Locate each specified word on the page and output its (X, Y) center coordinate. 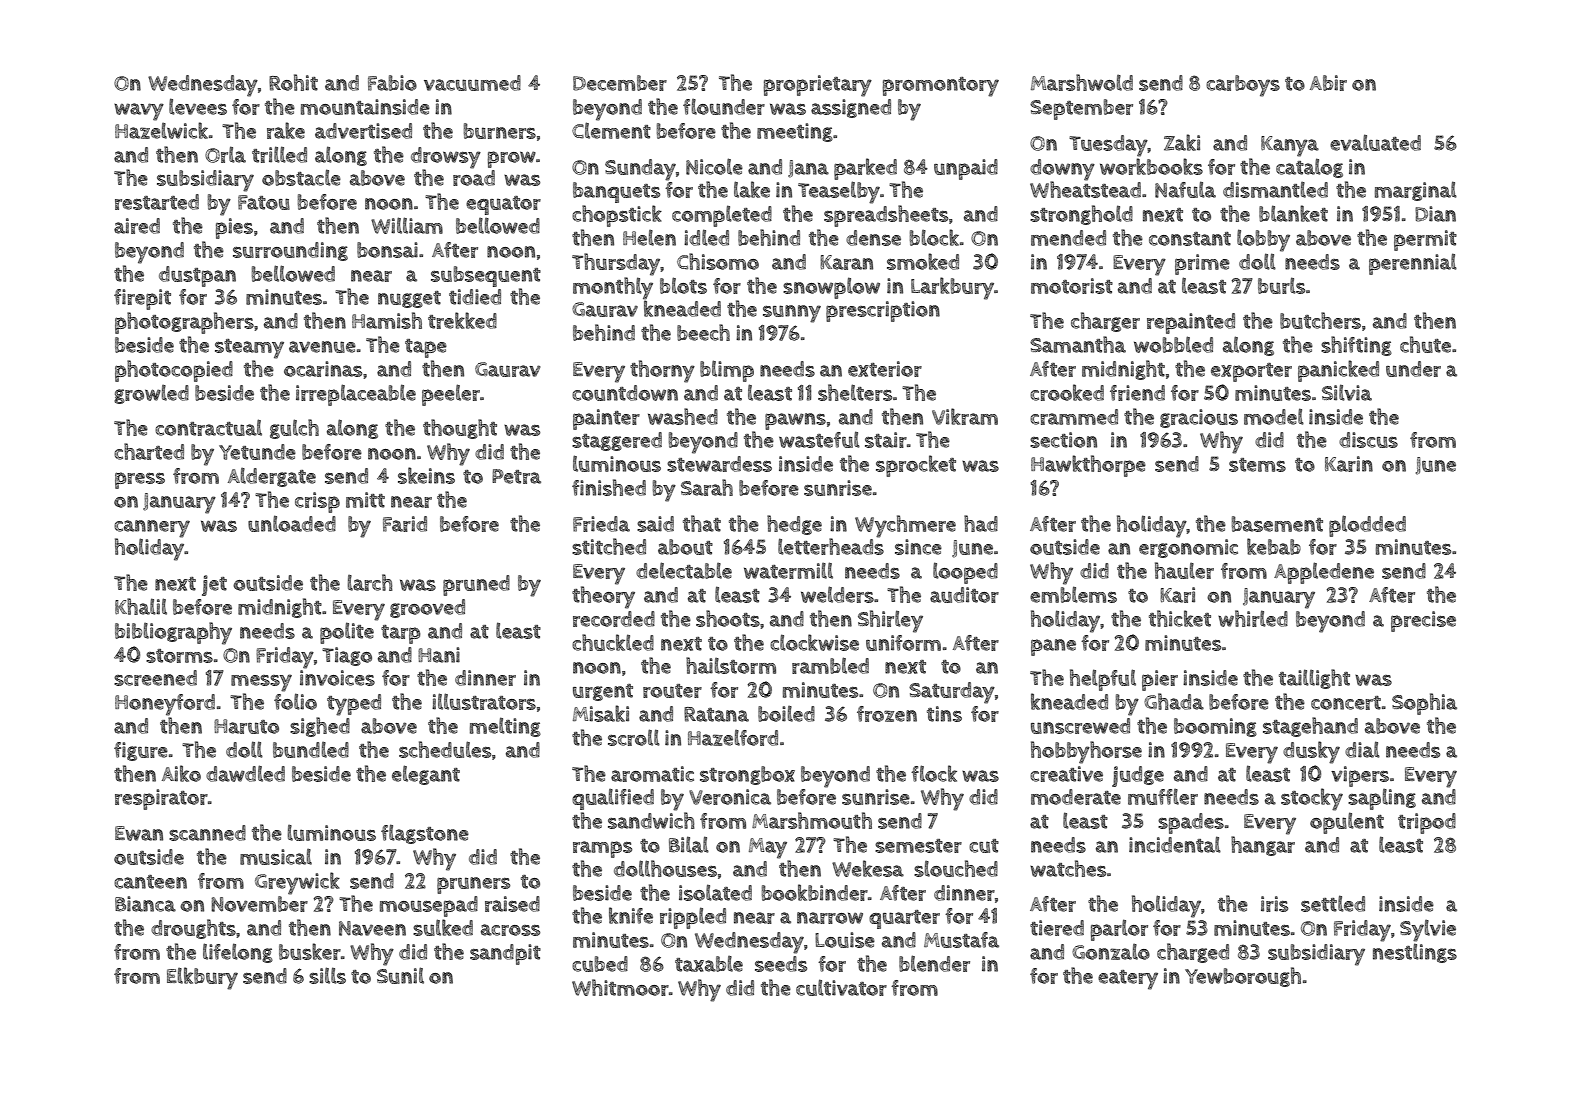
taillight (1314, 679)
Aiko (181, 773)
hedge (794, 525)
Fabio (392, 83)
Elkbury (202, 978)
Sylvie (1428, 930)
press (140, 480)
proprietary (818, 86)
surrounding (290, 251)
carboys (1243, 86)
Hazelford (733, 737)
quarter (904, 919)
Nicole (714, 166)
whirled (1253, 618)
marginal (1416, 191)
